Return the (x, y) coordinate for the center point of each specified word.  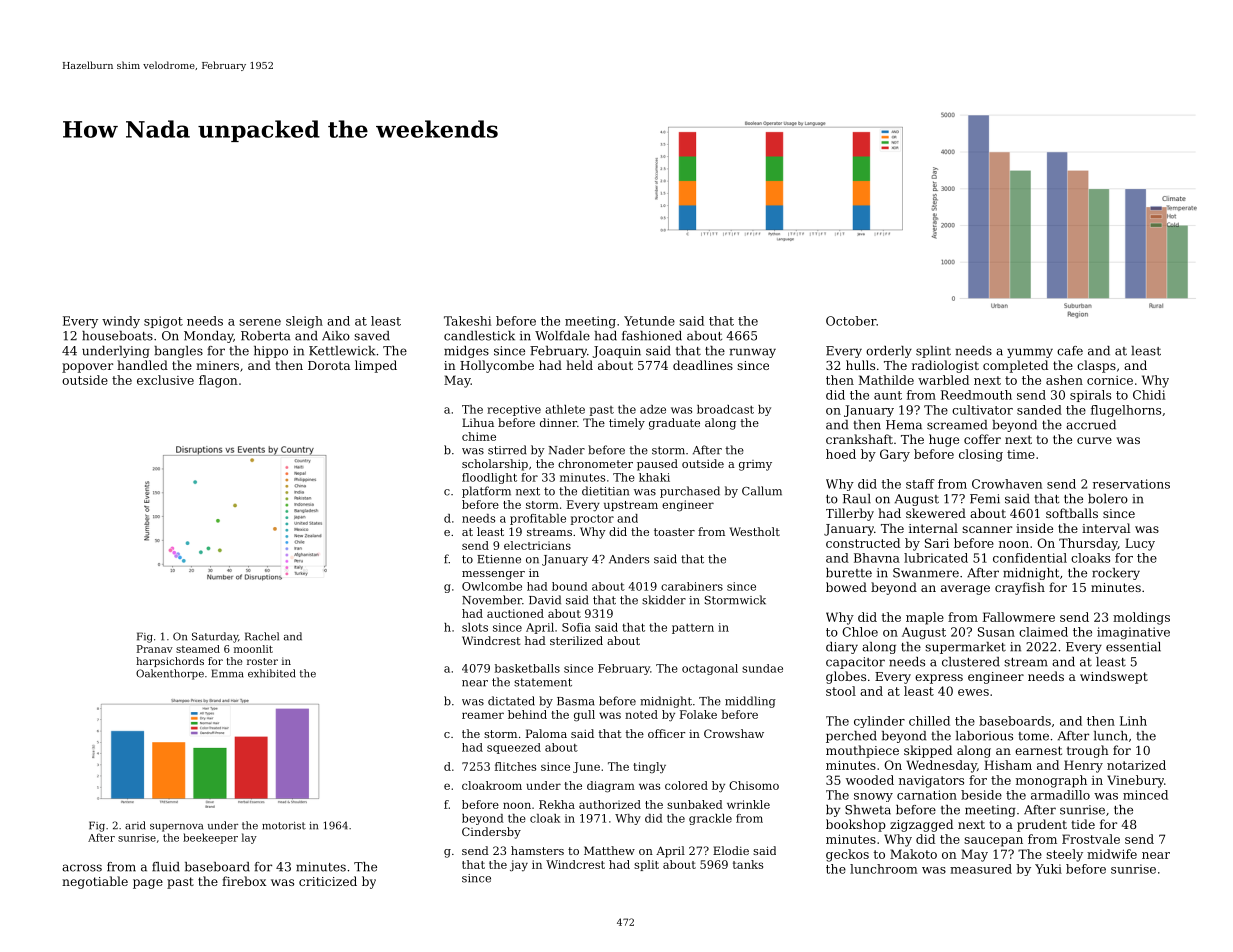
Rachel (262, 636)
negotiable (95, 882)
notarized (1136, 765)
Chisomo (754, 785)
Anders (629, 559)
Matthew (609, 850)
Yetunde (649, 321)
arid (135, 825)
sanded (1039, 410)
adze (653, 409)
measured (981, 869)
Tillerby (850, 514)
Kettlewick (342, 351)
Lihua (478, 422)
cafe (1070, 351)
